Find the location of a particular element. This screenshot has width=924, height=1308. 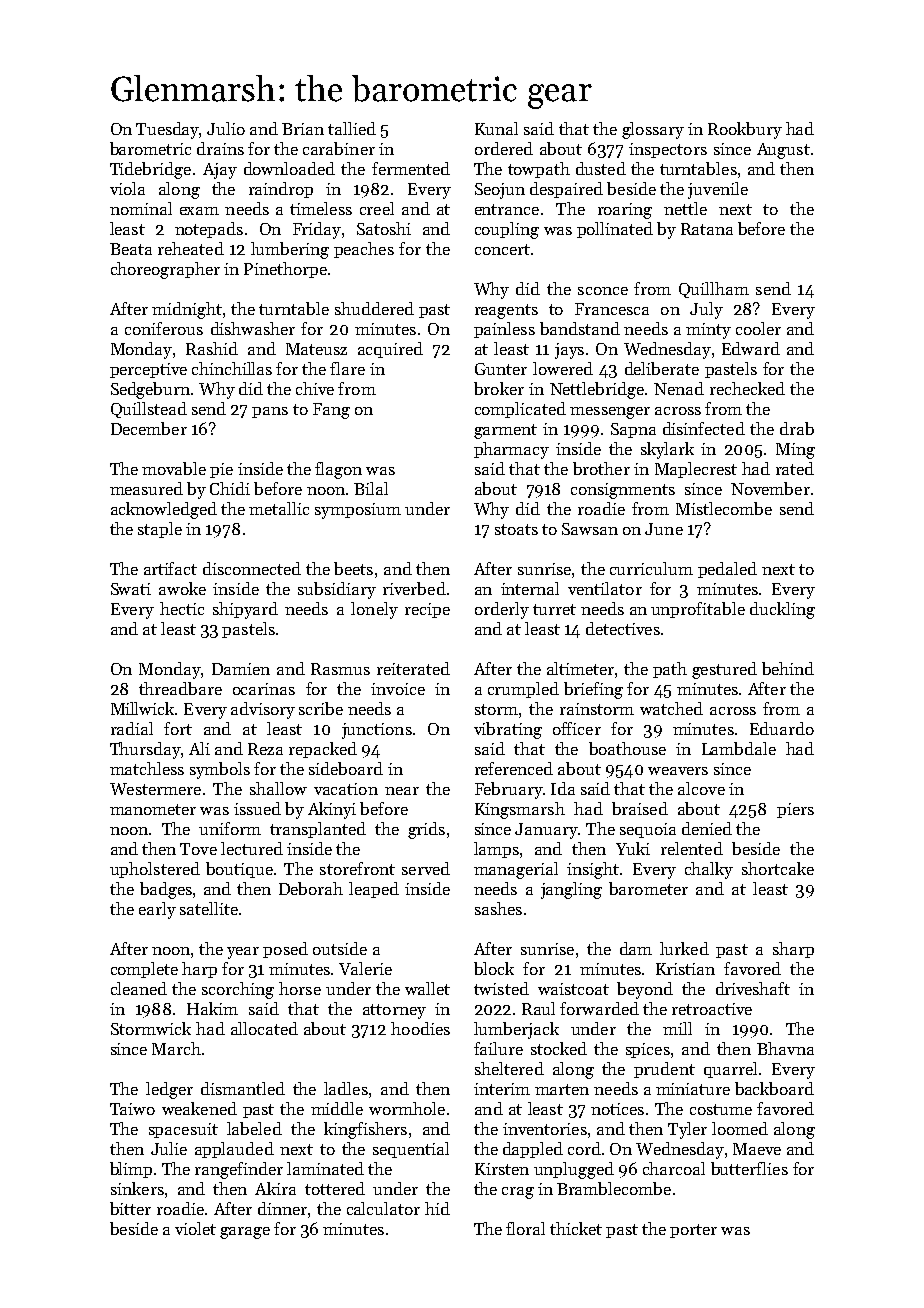

shortcake is located at coordinates (778, 868).
